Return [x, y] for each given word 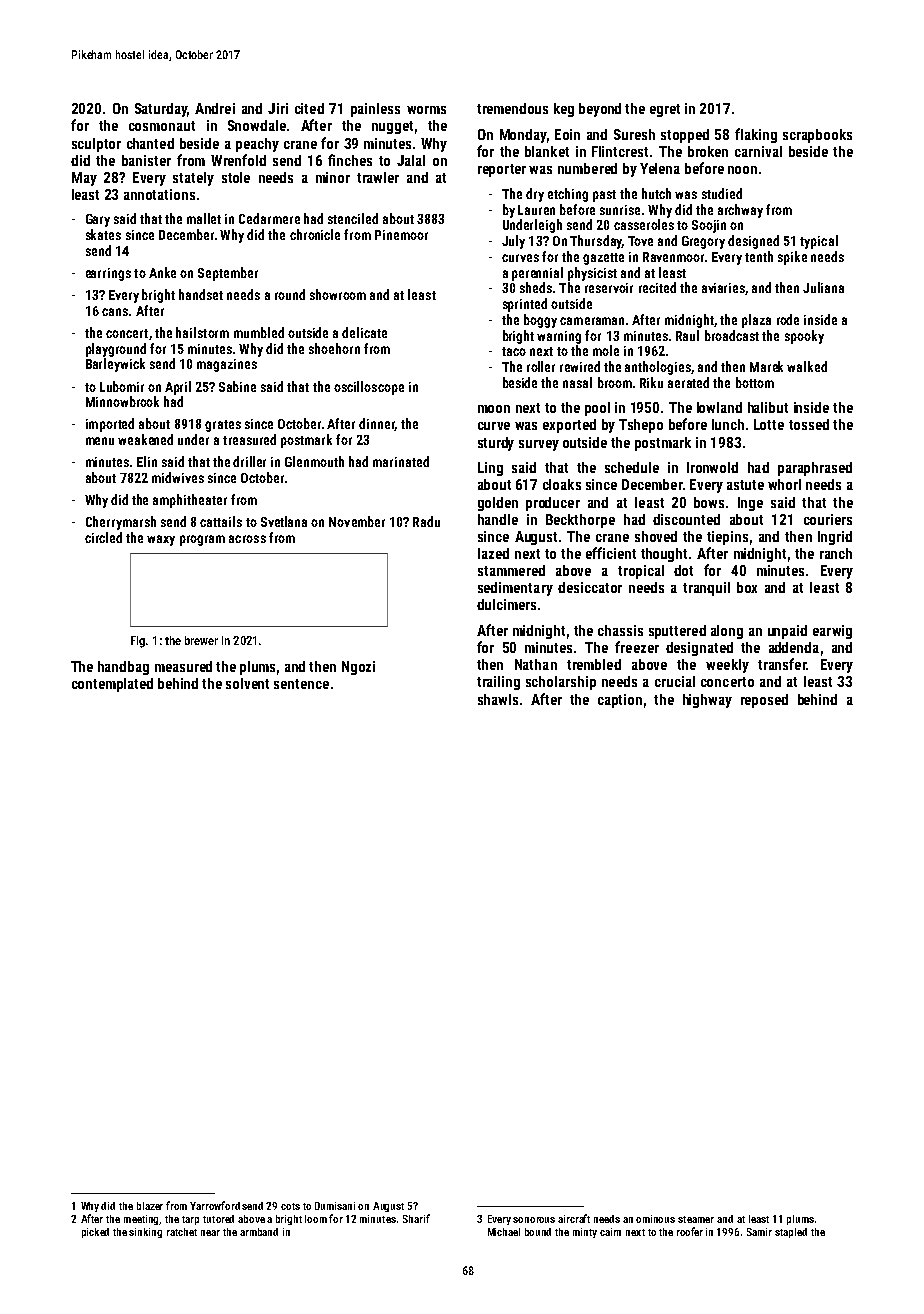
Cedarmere [269, 218]
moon [494, 409]
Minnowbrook [122, 401]
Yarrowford [215, 1205]
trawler [378, 177]
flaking [756, 135]
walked [807, 366]
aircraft [574, 1218]
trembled [594, 664]
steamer [696, 1219]
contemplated [112, 685]
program [202, 540]
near [210, 1233]
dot [683, 570]
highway [707, 701]
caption [620, 701]
